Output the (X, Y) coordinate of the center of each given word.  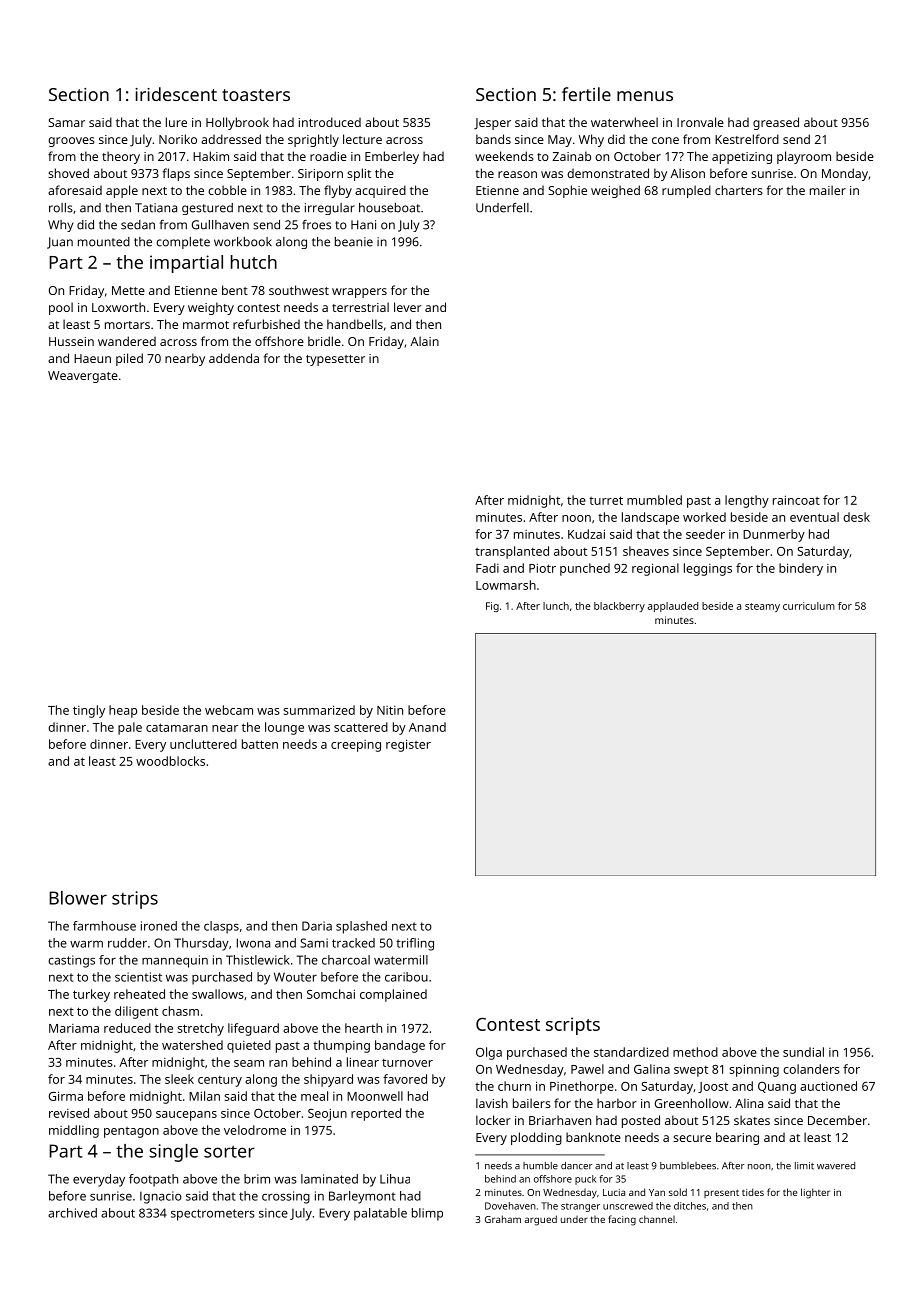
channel (657, 1219)
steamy (762, 607)
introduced (330, 122)
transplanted (512, 552)
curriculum (809, 606)
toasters (256, 95)
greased (776, 123)
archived (72, 1213)
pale (130, 728)
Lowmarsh (506, 585)
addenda (234, 358)
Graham (503, 1219)
